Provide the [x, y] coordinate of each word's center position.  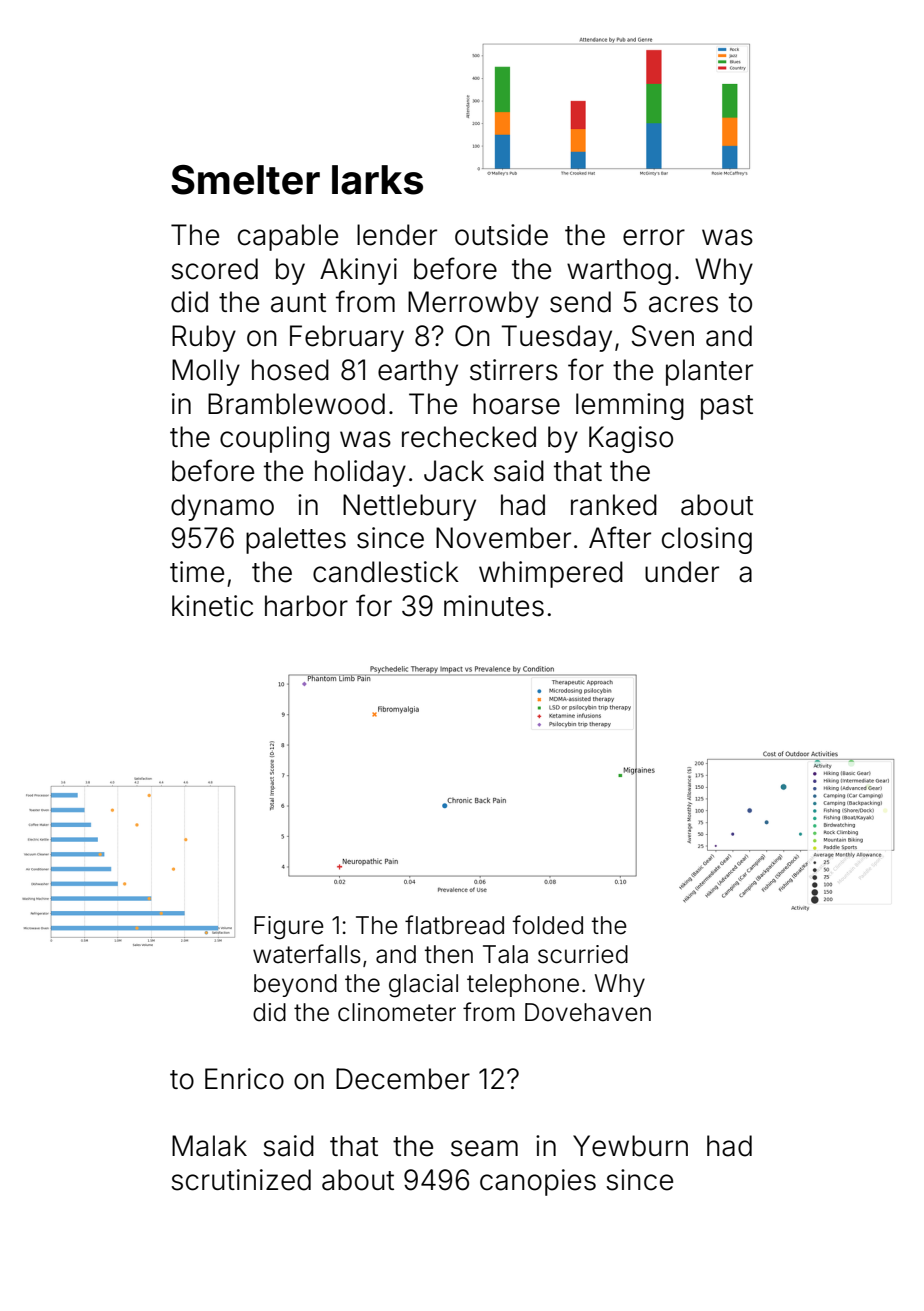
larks [377, 180]
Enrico [244, 1079]
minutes [494, 606]
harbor [306, 606]
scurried [583, 954]
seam [484, 1148]
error [654, 237]
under [682, 572]
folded [548, 925]
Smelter [245, 180]
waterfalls [307, 954]
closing [707, 540]
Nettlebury [409, 507]
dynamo [222, 507]
